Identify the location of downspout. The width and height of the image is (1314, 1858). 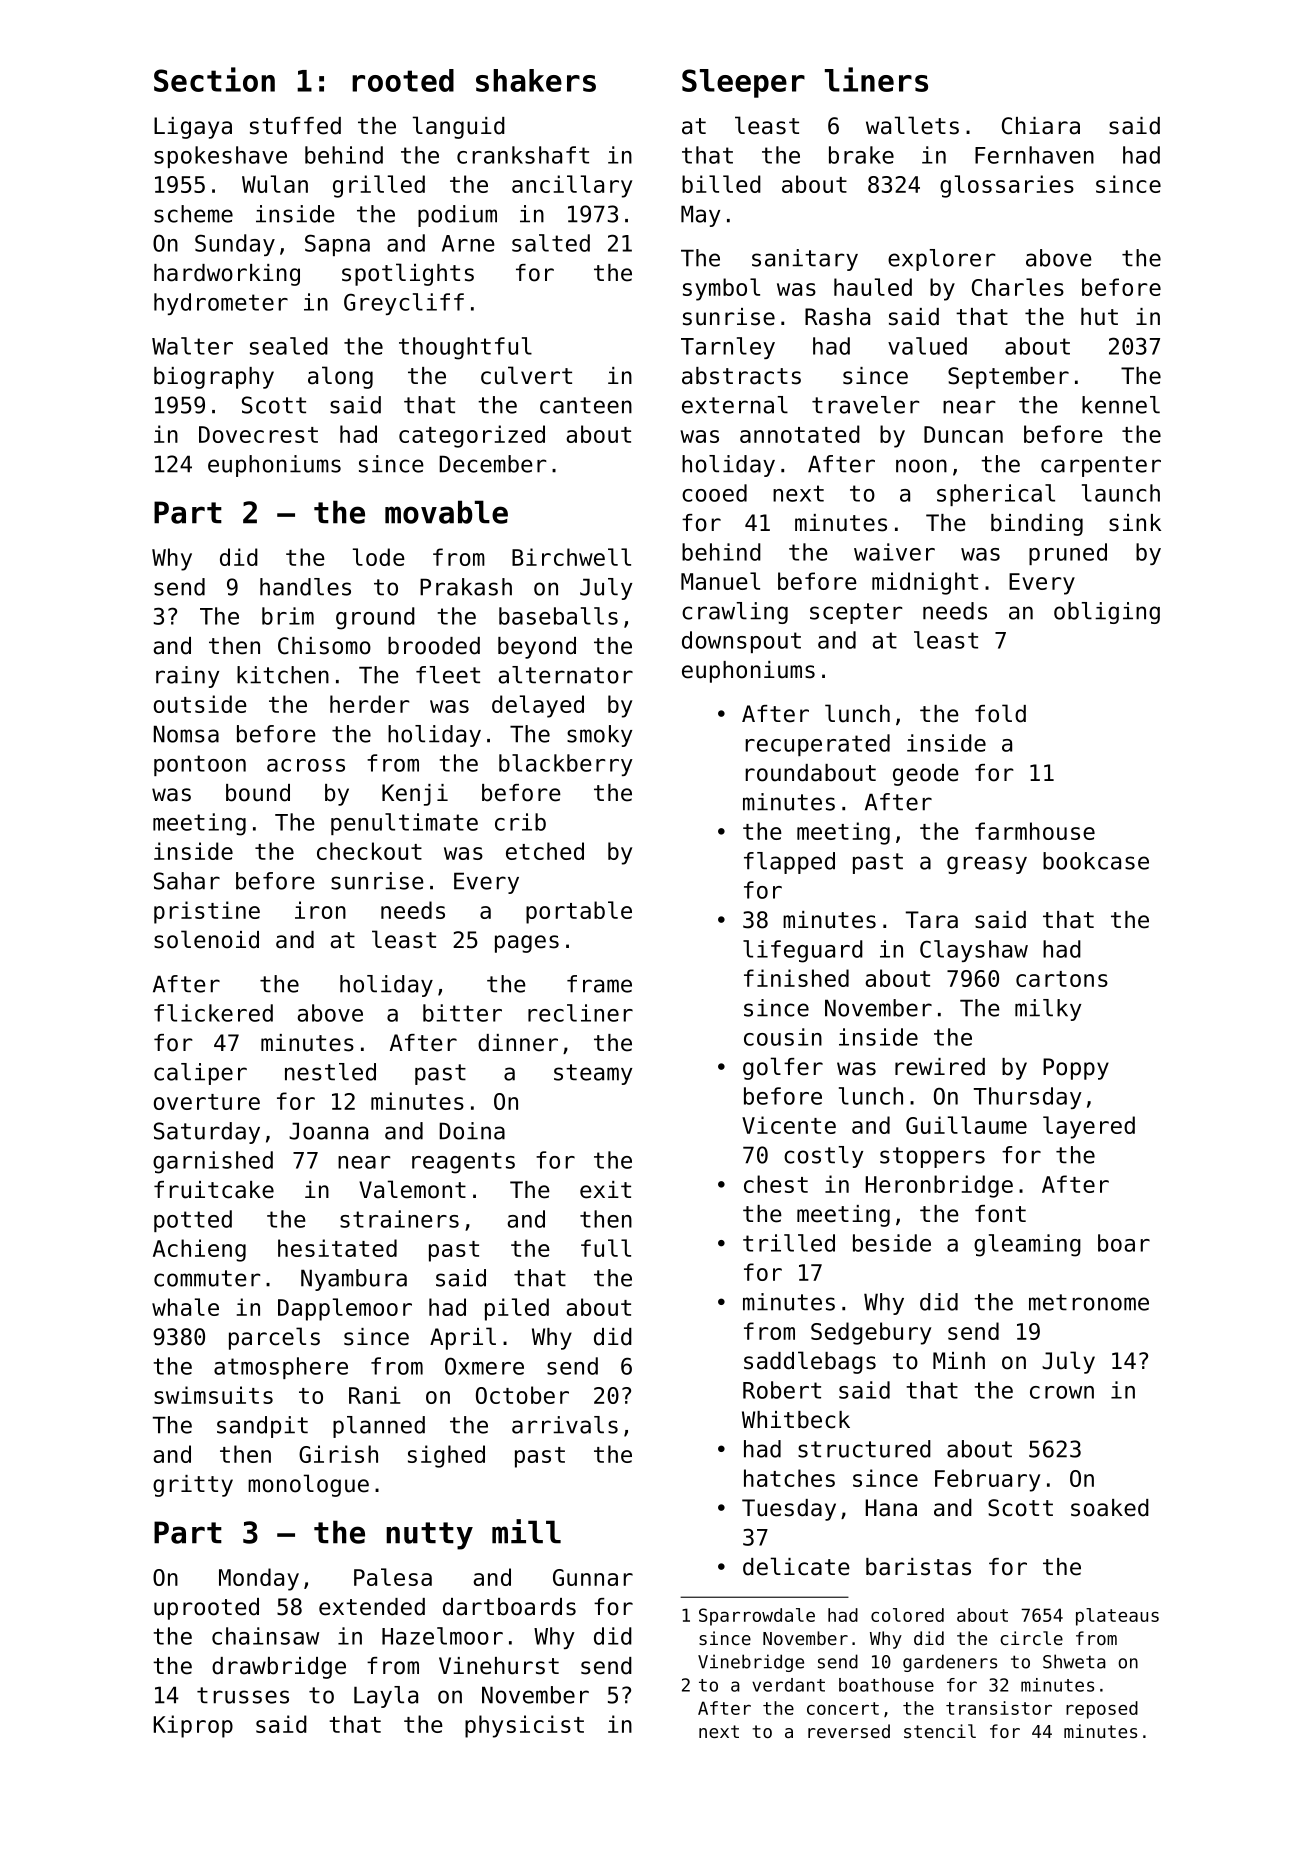
(741, 642).
